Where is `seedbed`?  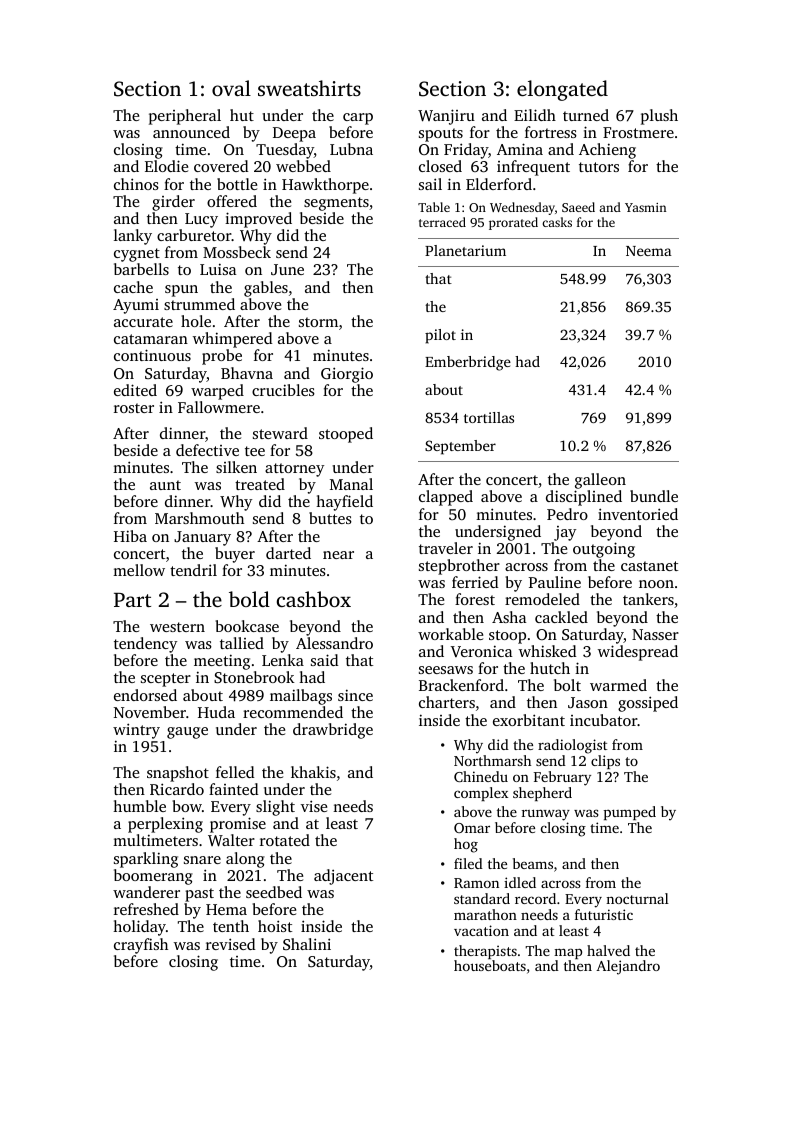 seedbed is located at coordinates (274, 892).
